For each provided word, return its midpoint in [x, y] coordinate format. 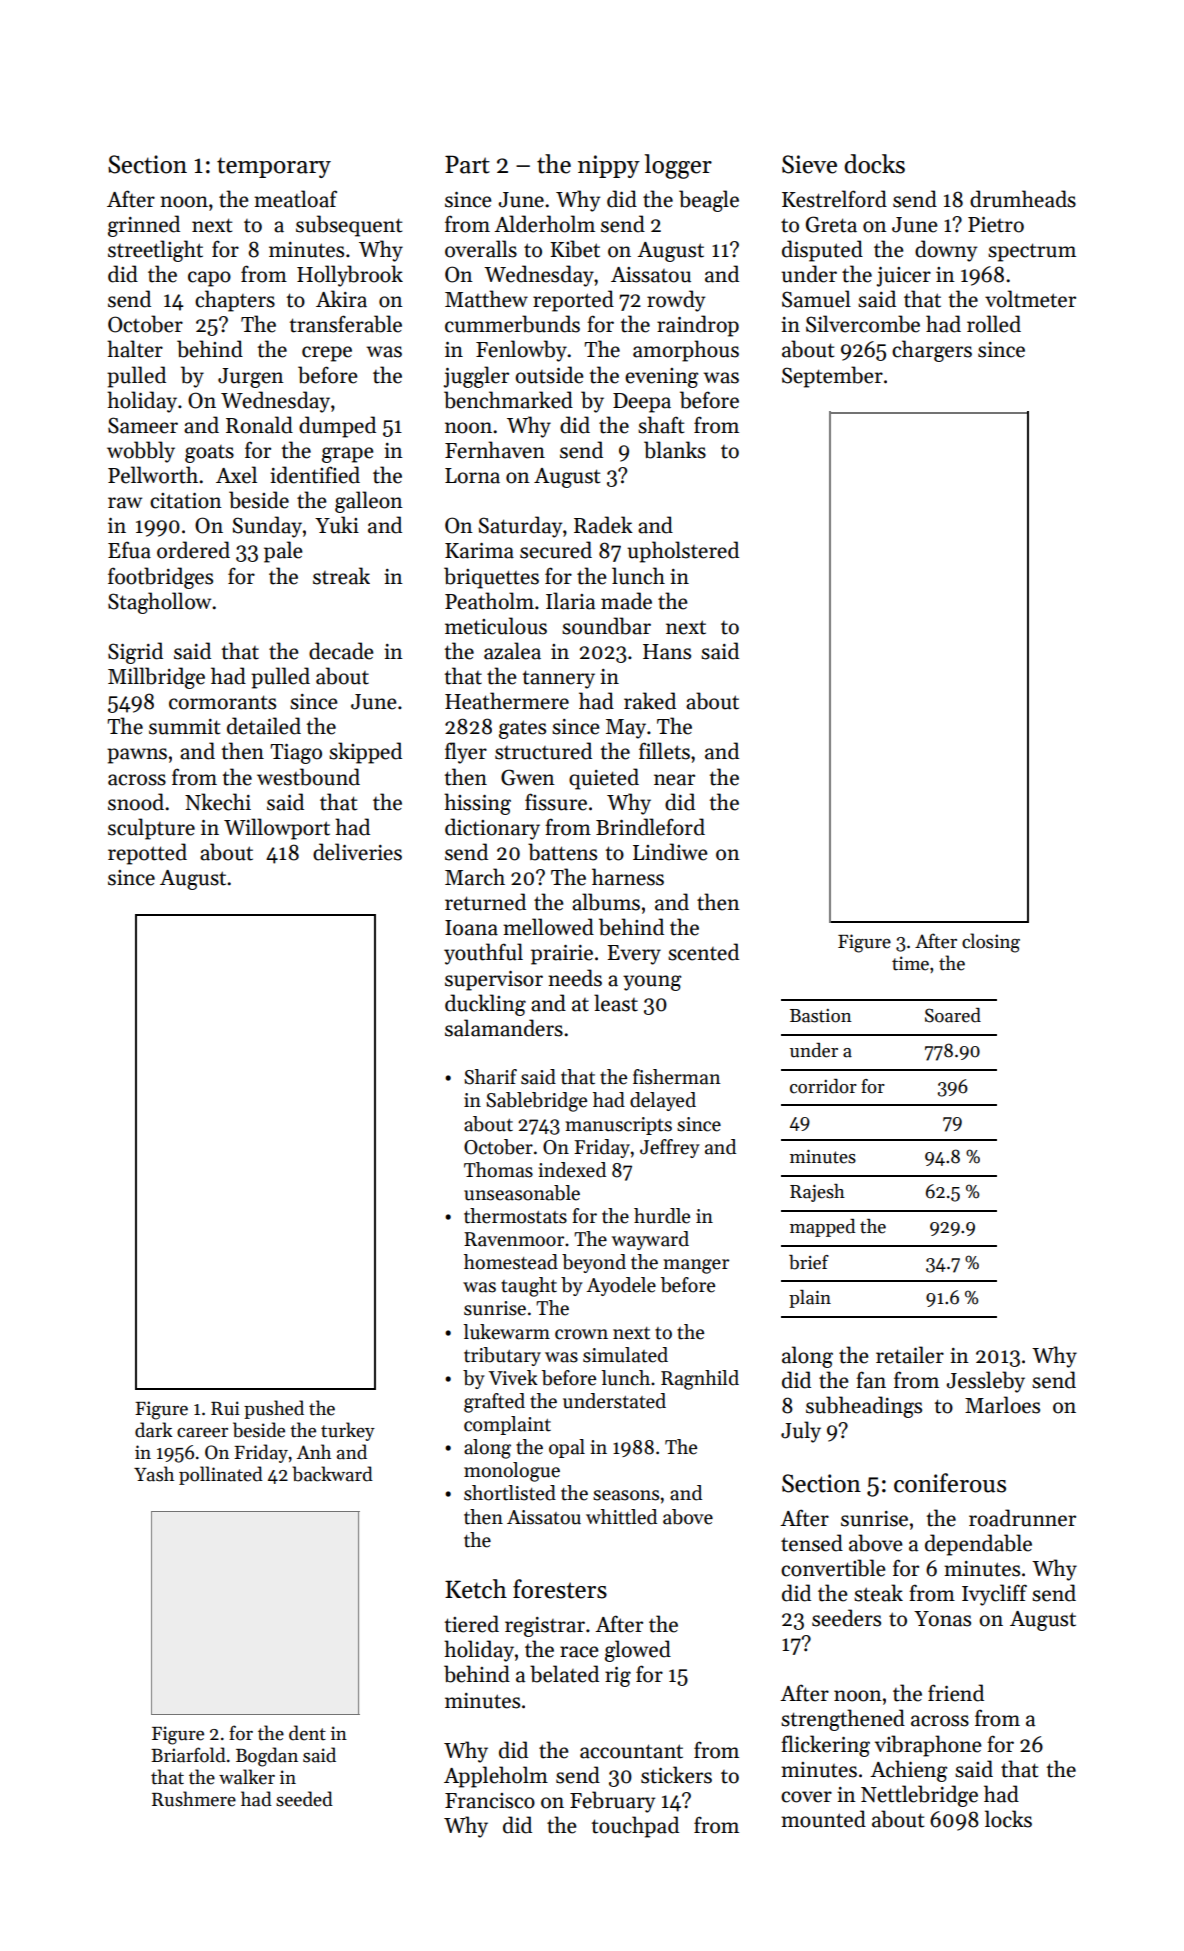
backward [332, 1474]
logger [678, 166]
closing [991, 943]
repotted [147, 854]
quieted [604, 779]
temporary [274, 167]
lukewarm [506, 1332]
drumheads [1023, 199]
